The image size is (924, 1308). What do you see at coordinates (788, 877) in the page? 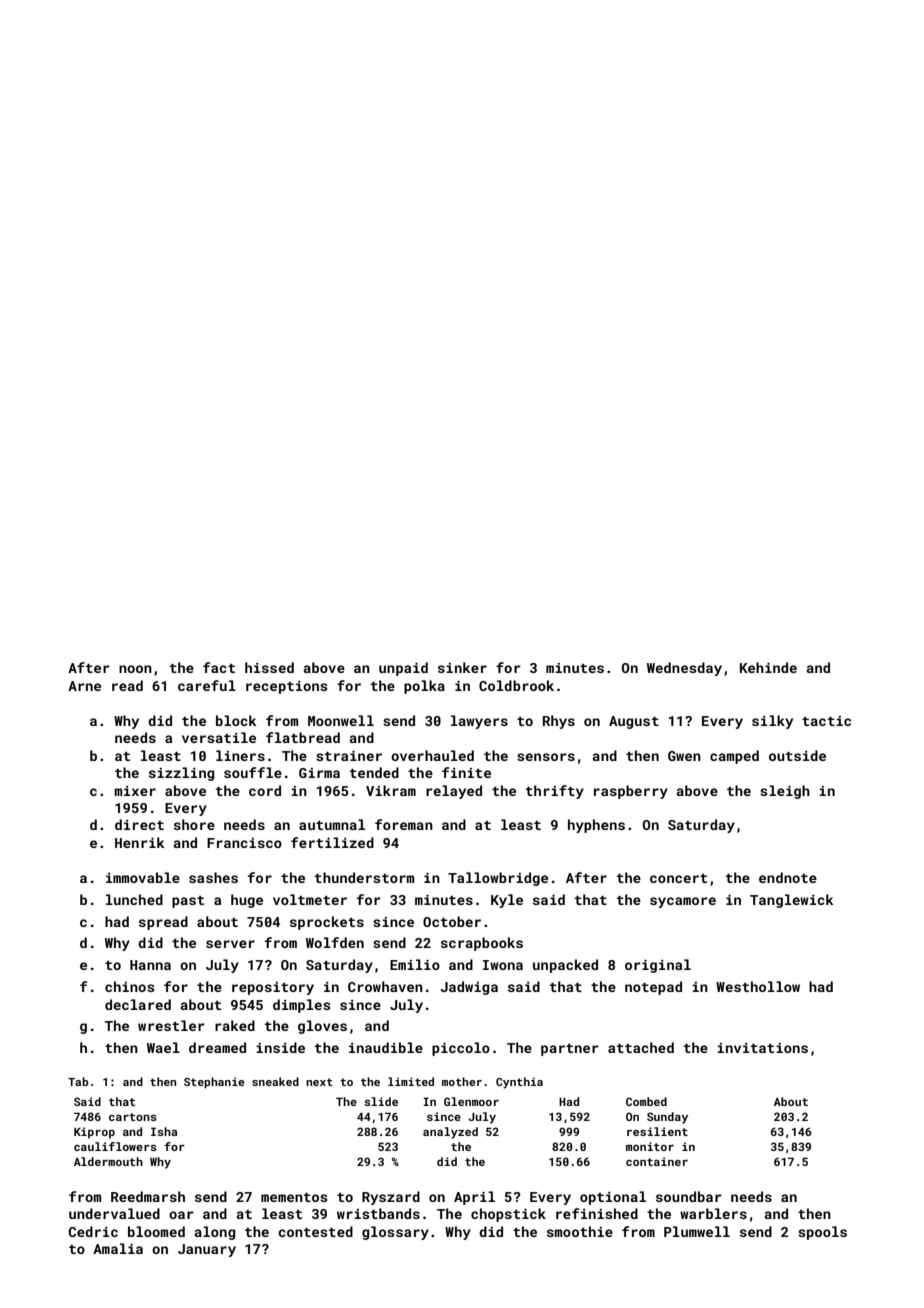
I see `endnote` at bounding box center [788, 877].
